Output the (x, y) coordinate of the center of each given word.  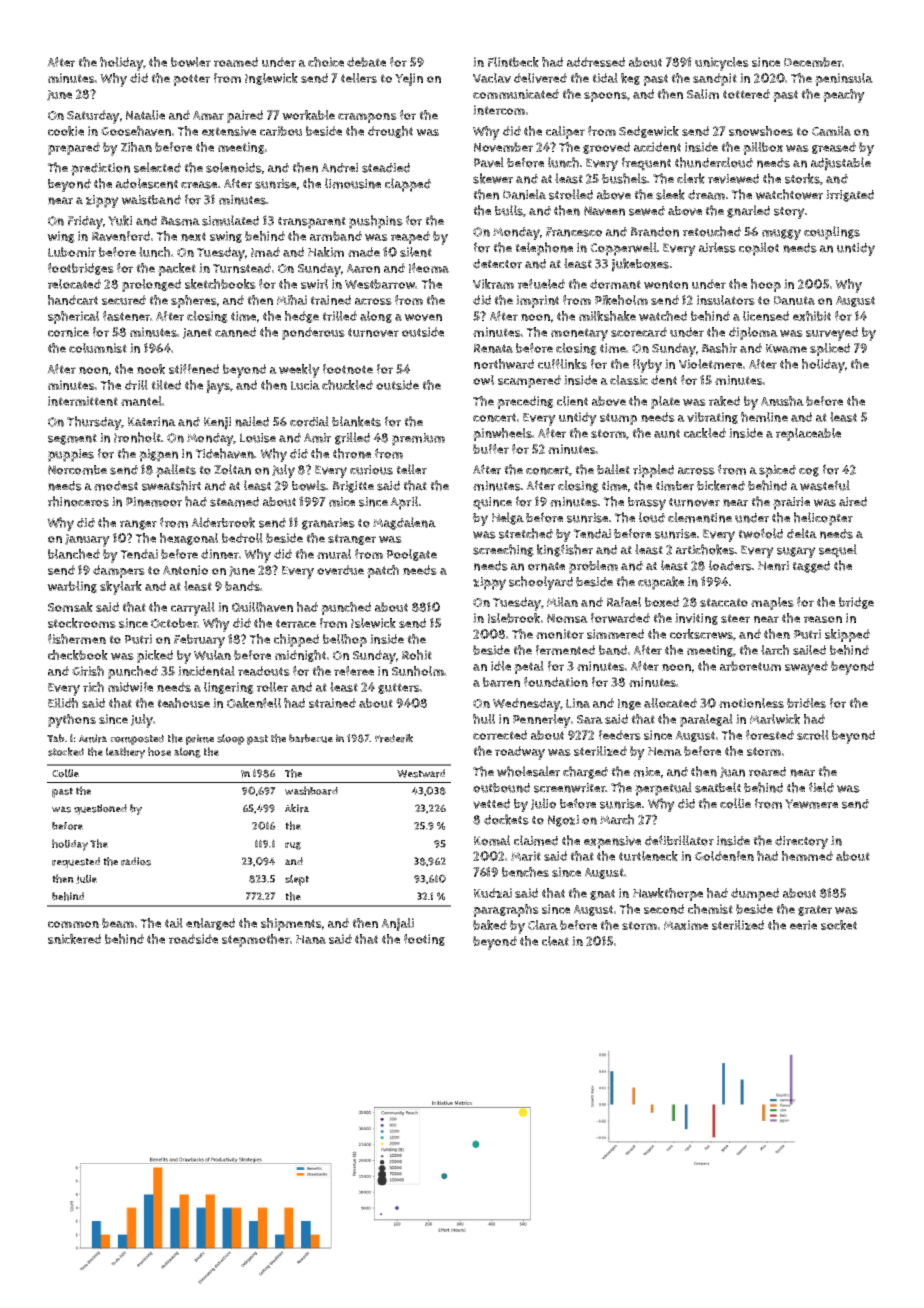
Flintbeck (513, 62)
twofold (760, 533)
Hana (311, 939)
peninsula (844, 79)
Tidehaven (224, 453)
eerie (803, 925)
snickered (74, 939)
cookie (66, 131)
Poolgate (412, 555)
